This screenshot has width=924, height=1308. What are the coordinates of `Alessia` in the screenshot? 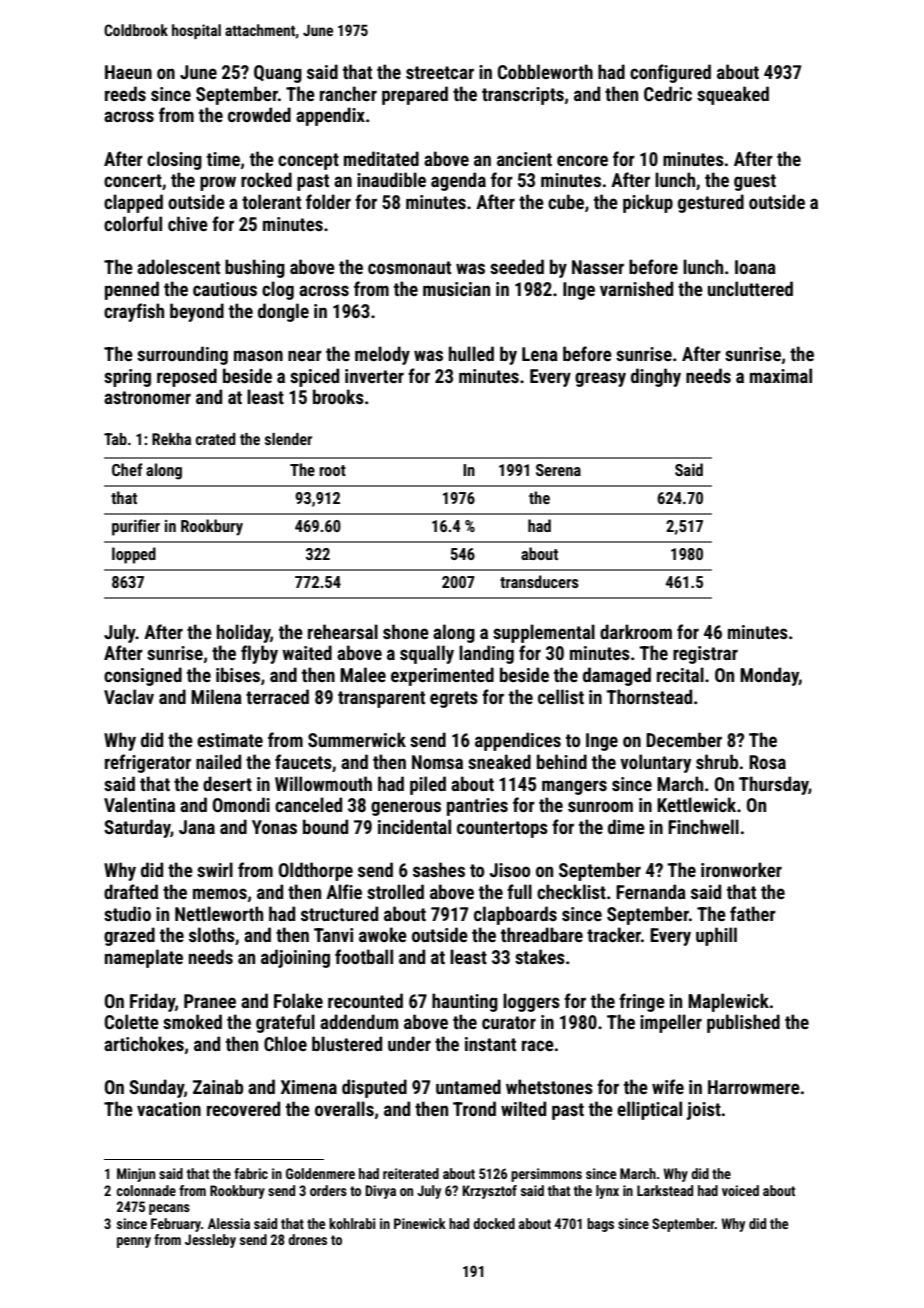 It's located at (229, 1223).
